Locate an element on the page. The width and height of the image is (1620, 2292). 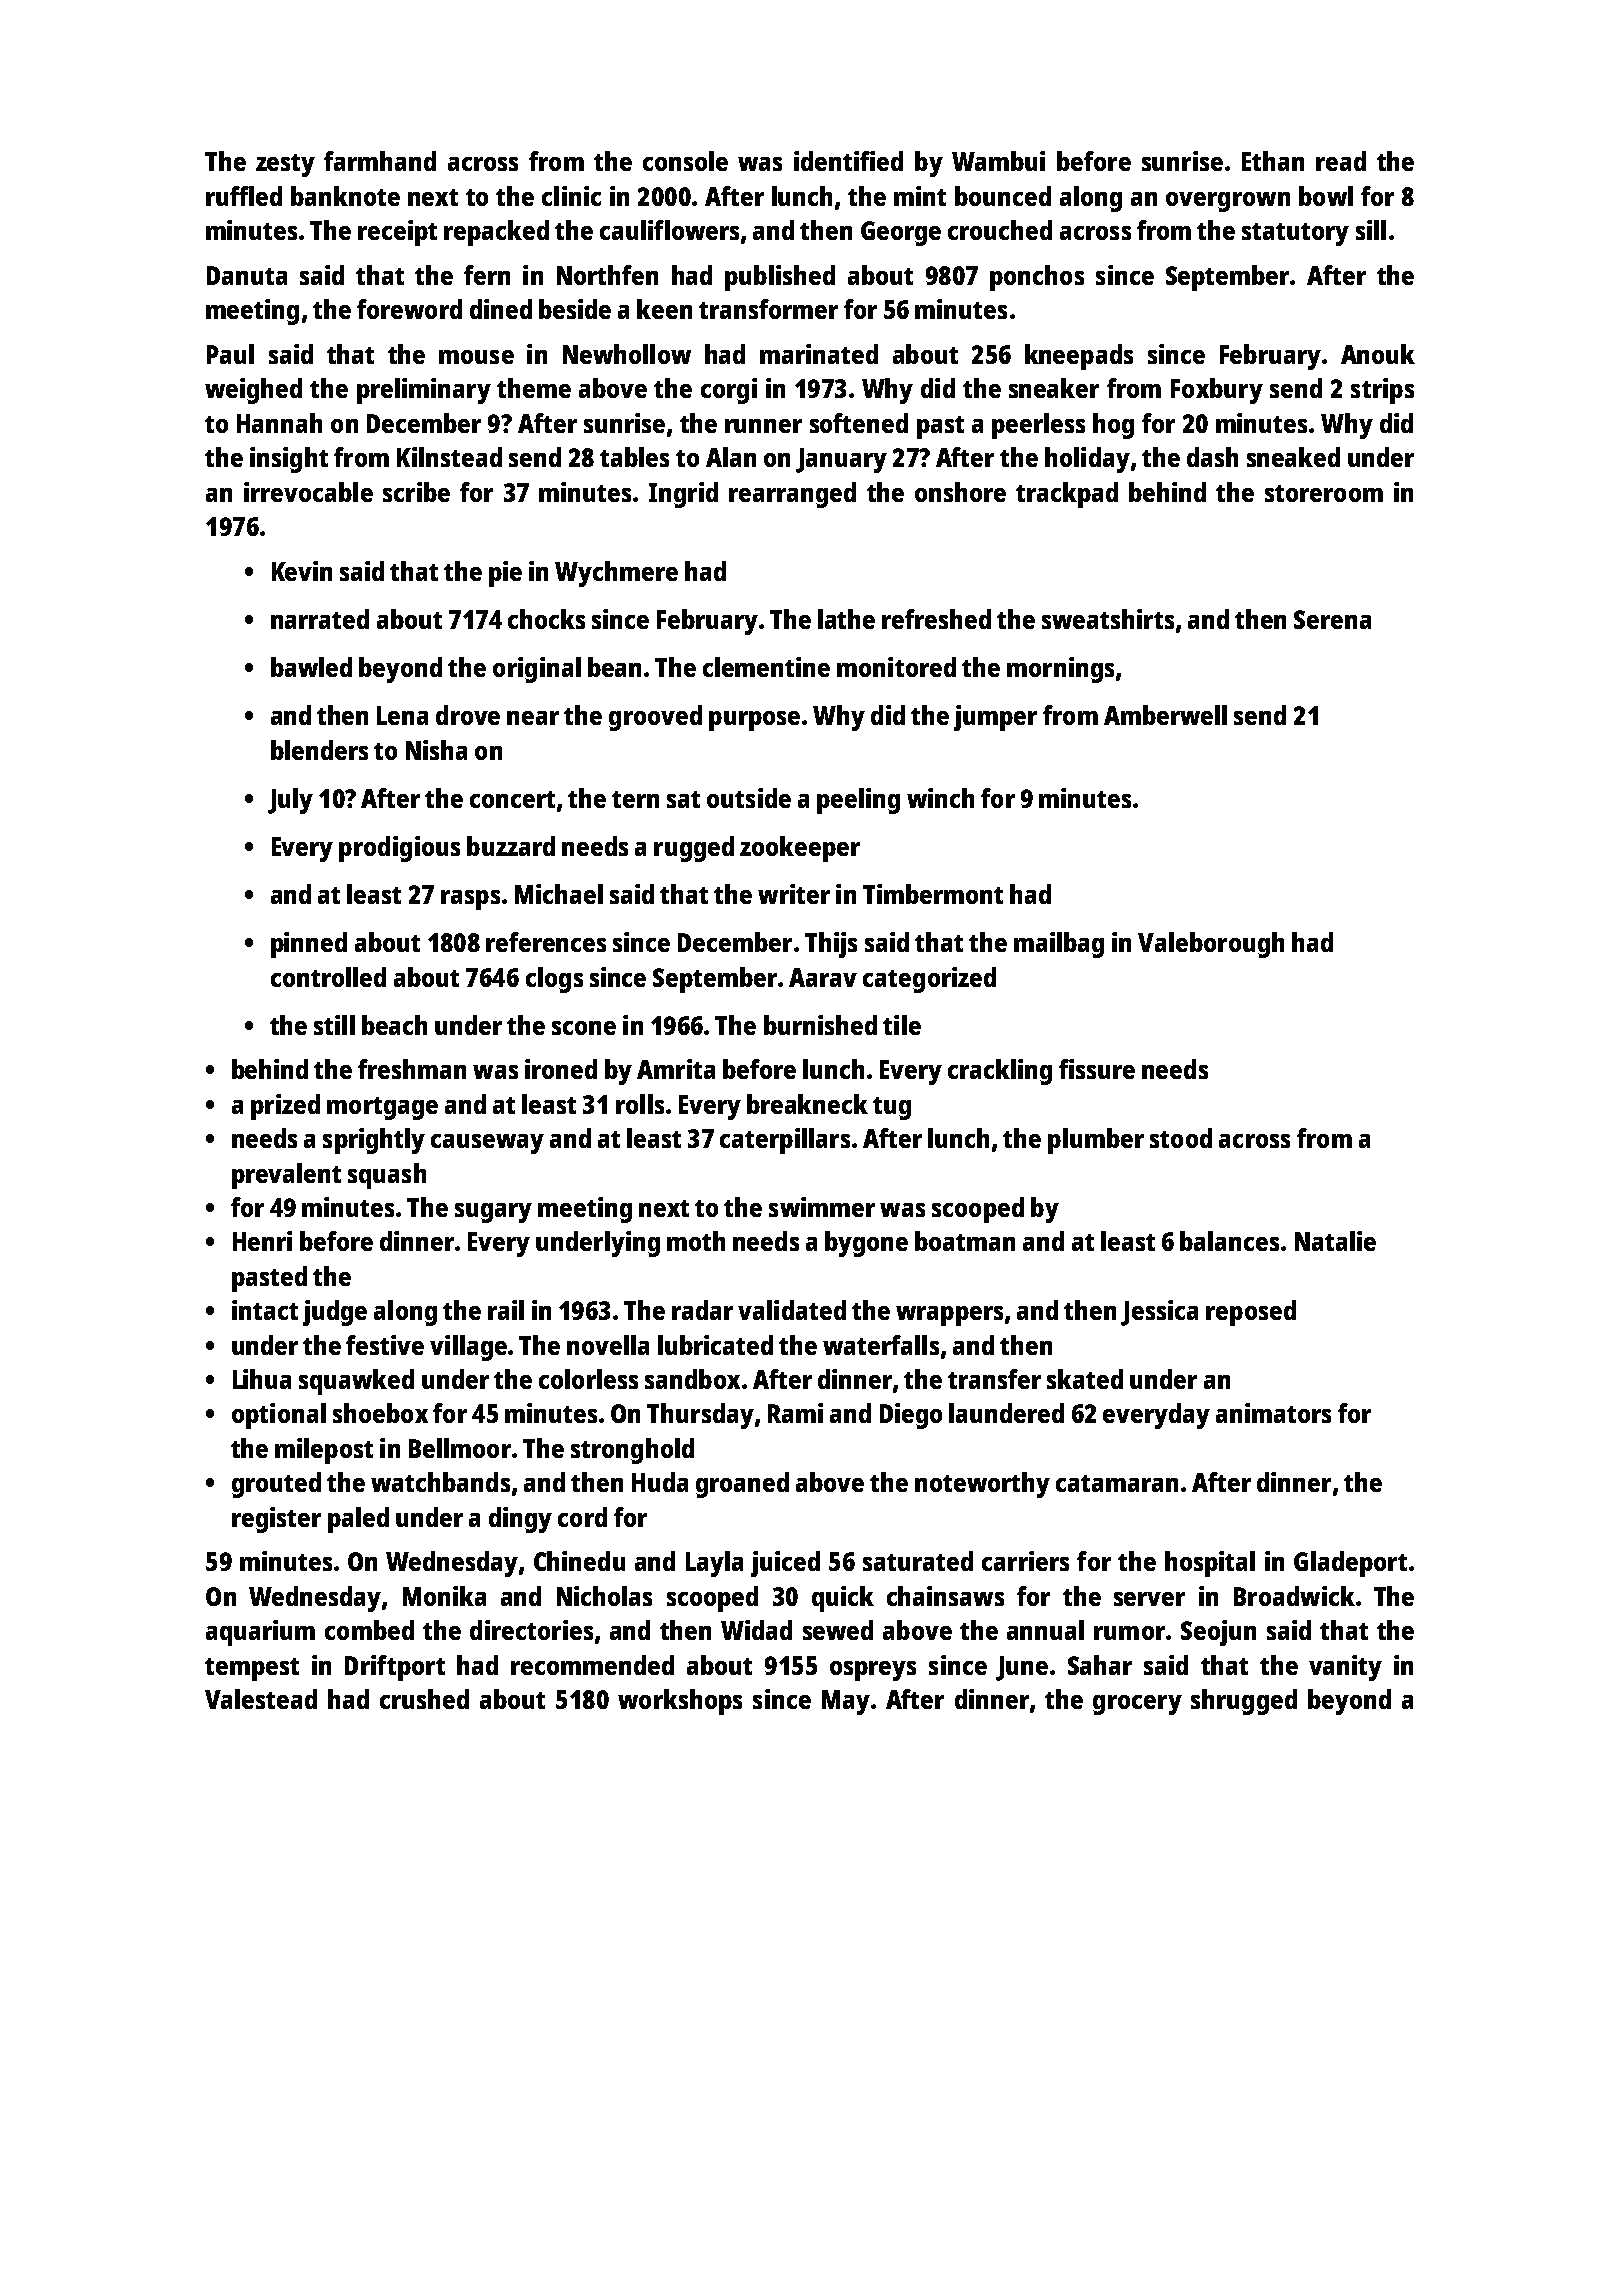
stronghold is located at coordinates (632, 1451).
